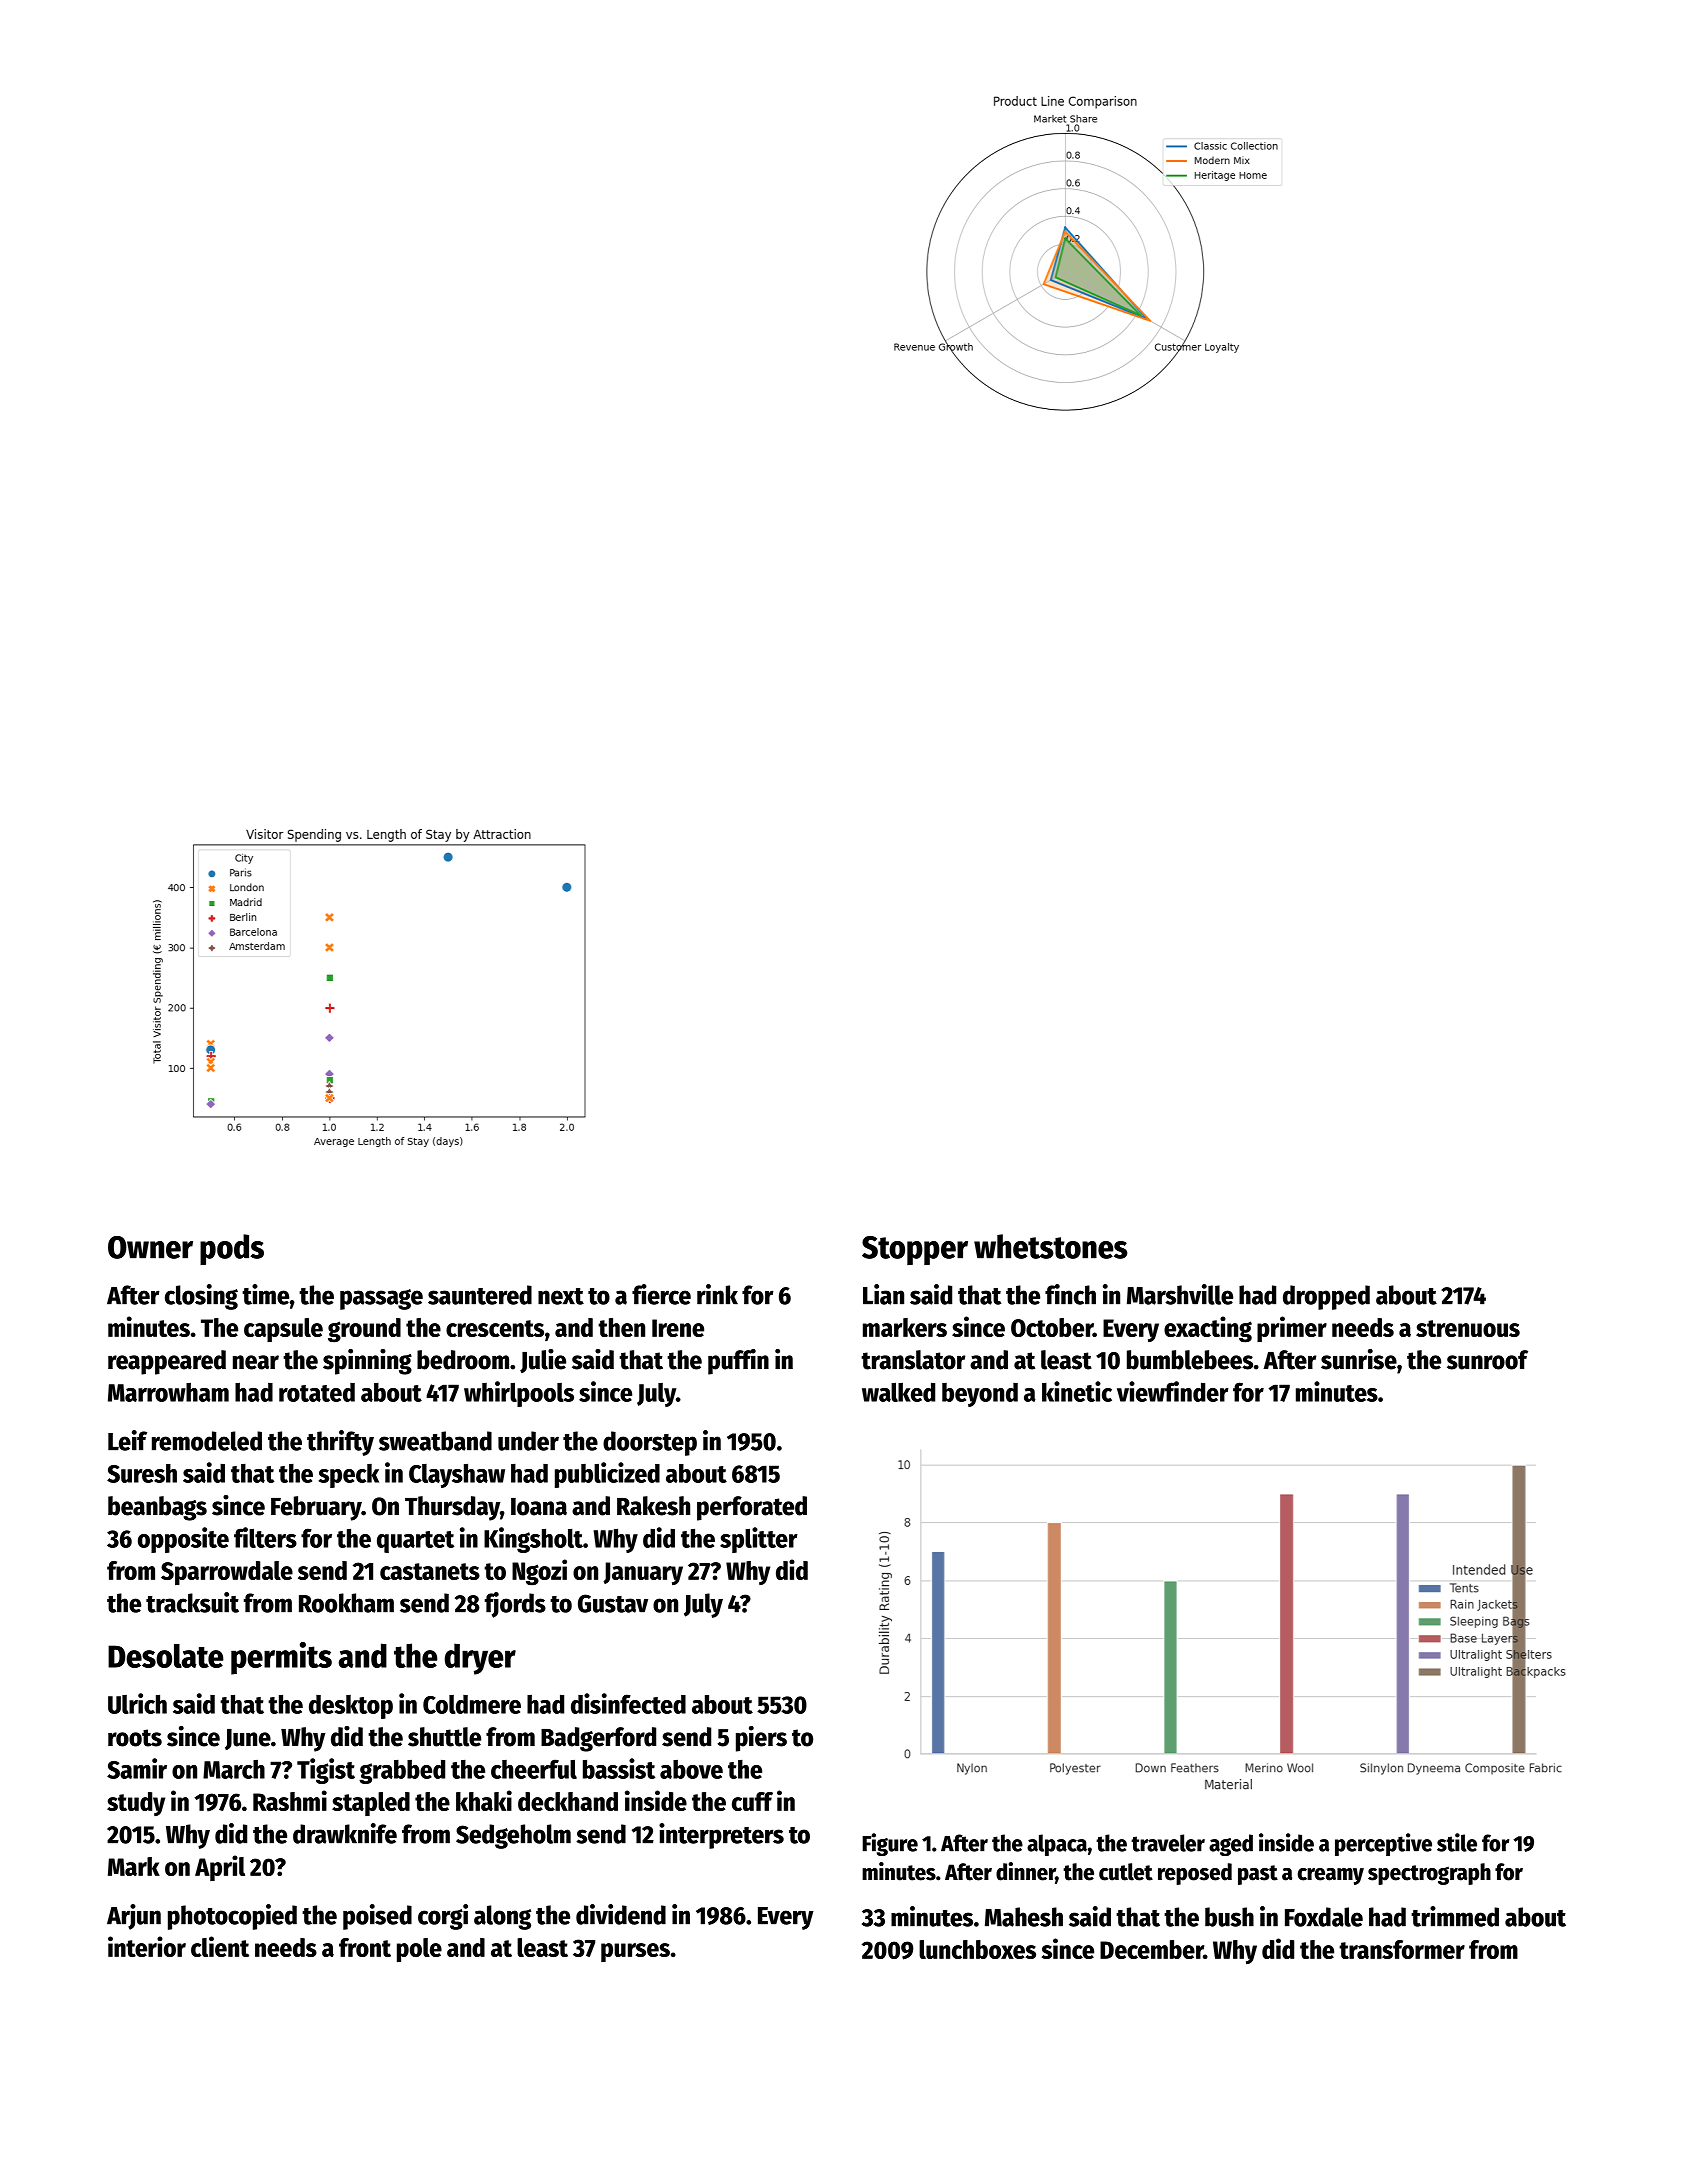 This page has width=1683, height=2178. What do you see at coordinates (915, 1250) in the page?
I see `Stopper` at bounding box center [915, 1250].
